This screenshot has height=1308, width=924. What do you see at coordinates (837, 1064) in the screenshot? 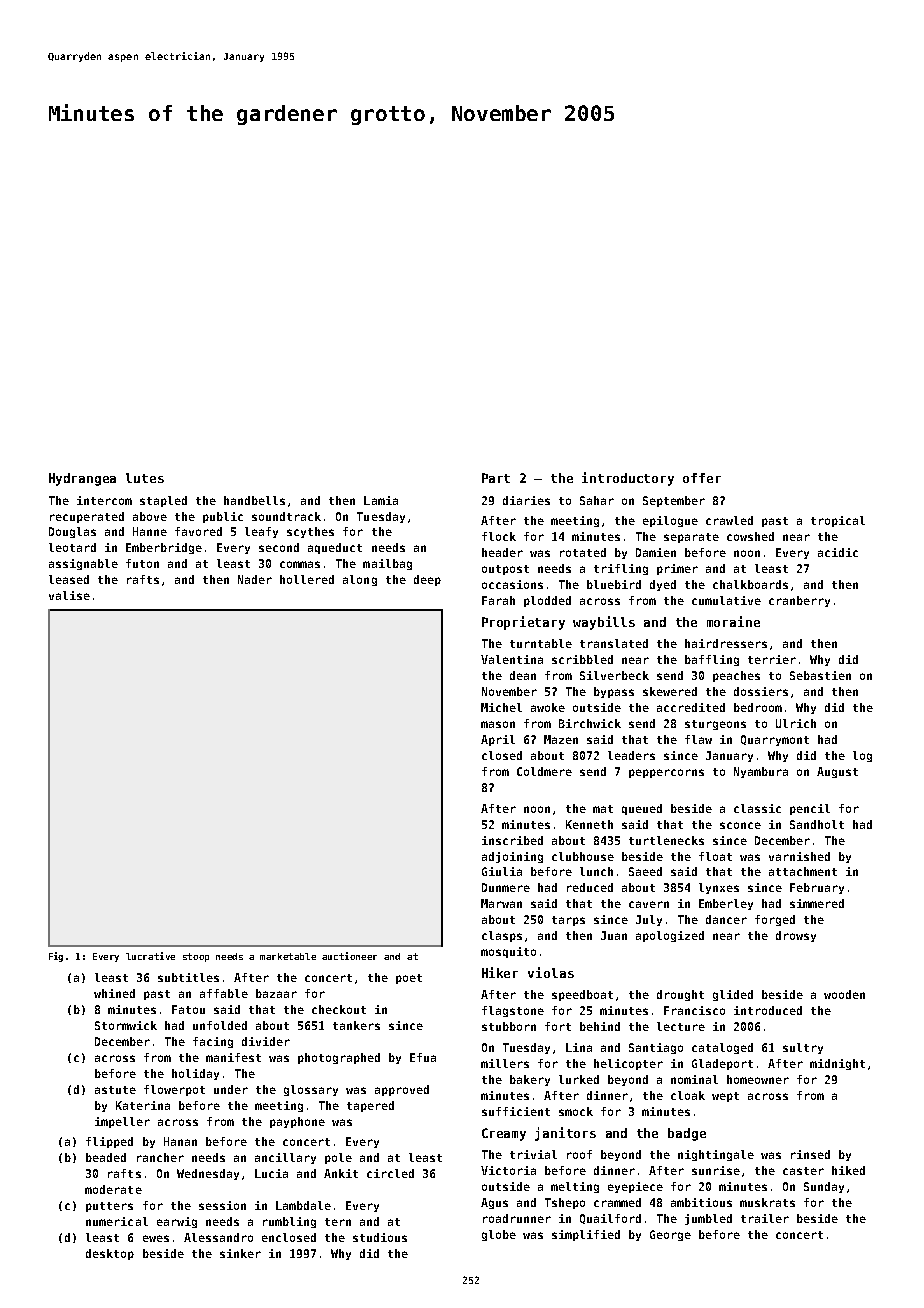
I see `midnight` at bounding box center [837, 1064].
